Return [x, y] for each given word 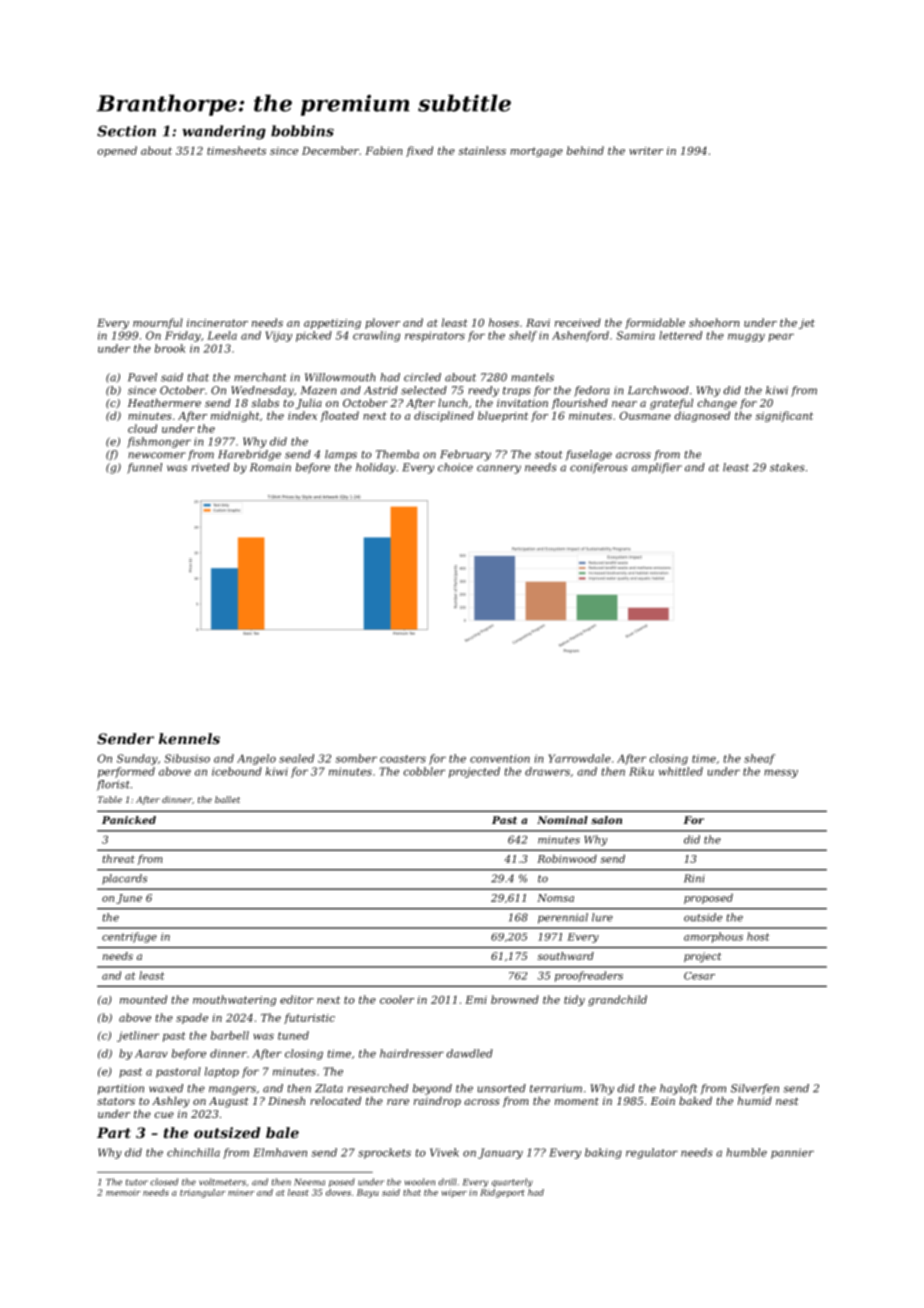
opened [117, 151]
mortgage [536, 152]
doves [338, 1192]
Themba [397, 454]
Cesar [699, 976]
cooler [397, 999]
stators [116, 1101]
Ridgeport [502, 1193]
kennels [189, 738]
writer [646, 151]
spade [192, 1018]
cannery [499, 469]
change [717, 404]
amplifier [657, 468]
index [302, 415]
